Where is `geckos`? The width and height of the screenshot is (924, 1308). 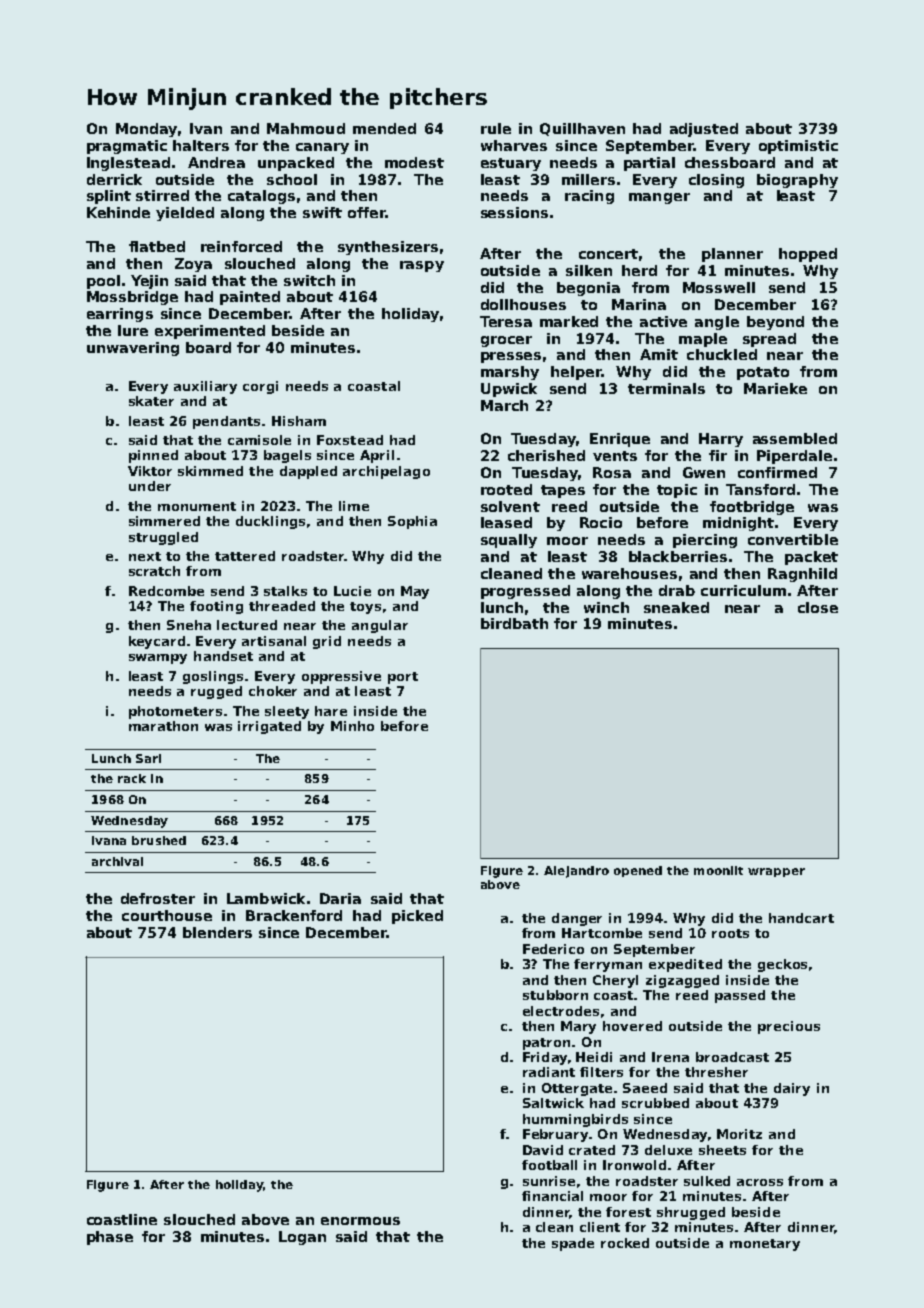 geckos is located at coordinates (782, 965).
